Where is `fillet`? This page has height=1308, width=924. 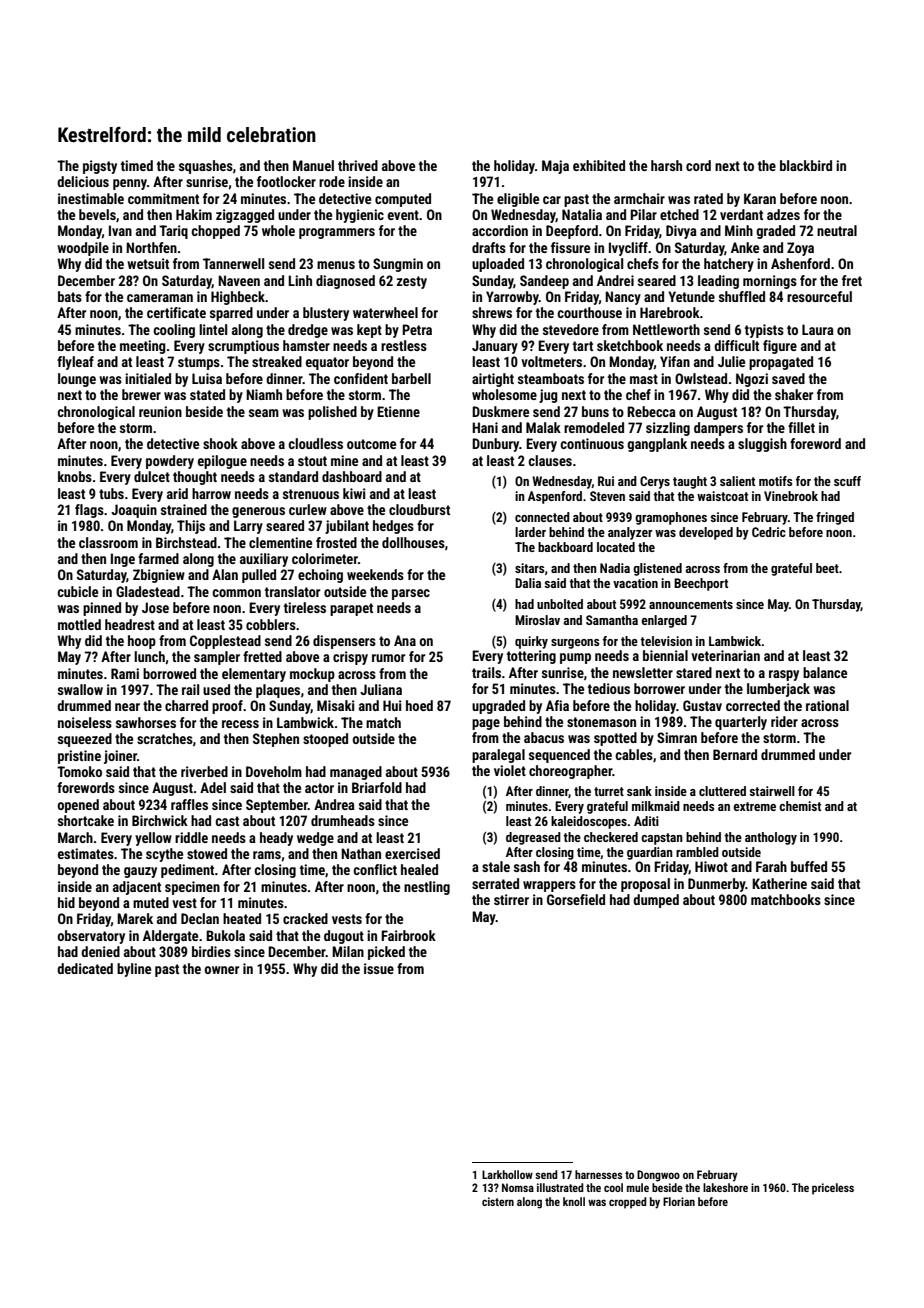
fillet is located at coordinates (801, 427).
